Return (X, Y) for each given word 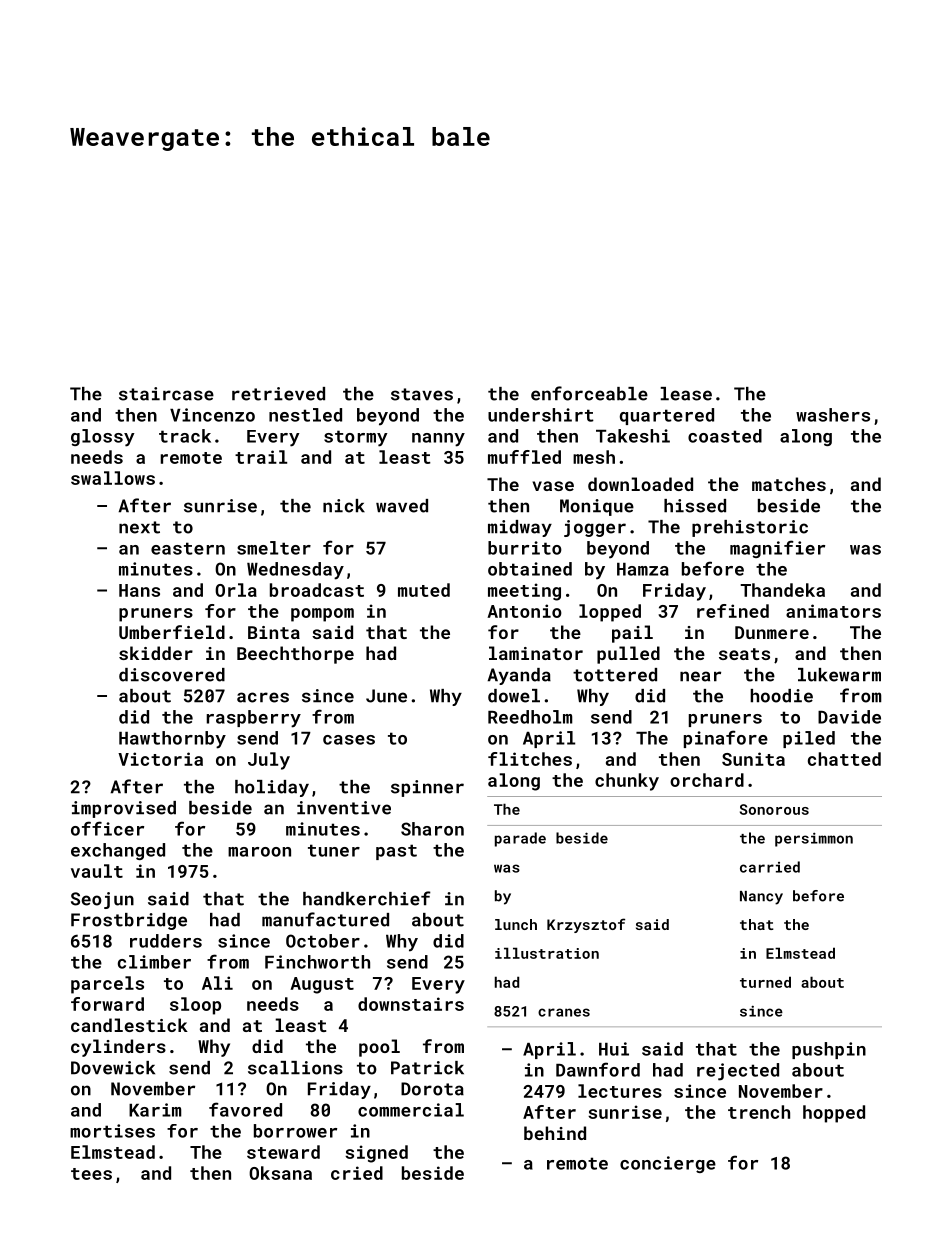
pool (379, 1048)
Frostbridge (129, 921)
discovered (172, 675)
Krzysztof (586, 925)
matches (789, 484)
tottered (615, 675)
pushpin (829, 1050)
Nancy (761, 898)
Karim (155, 1110)
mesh (594, 457)
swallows (113, 478)
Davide (849, 717)
